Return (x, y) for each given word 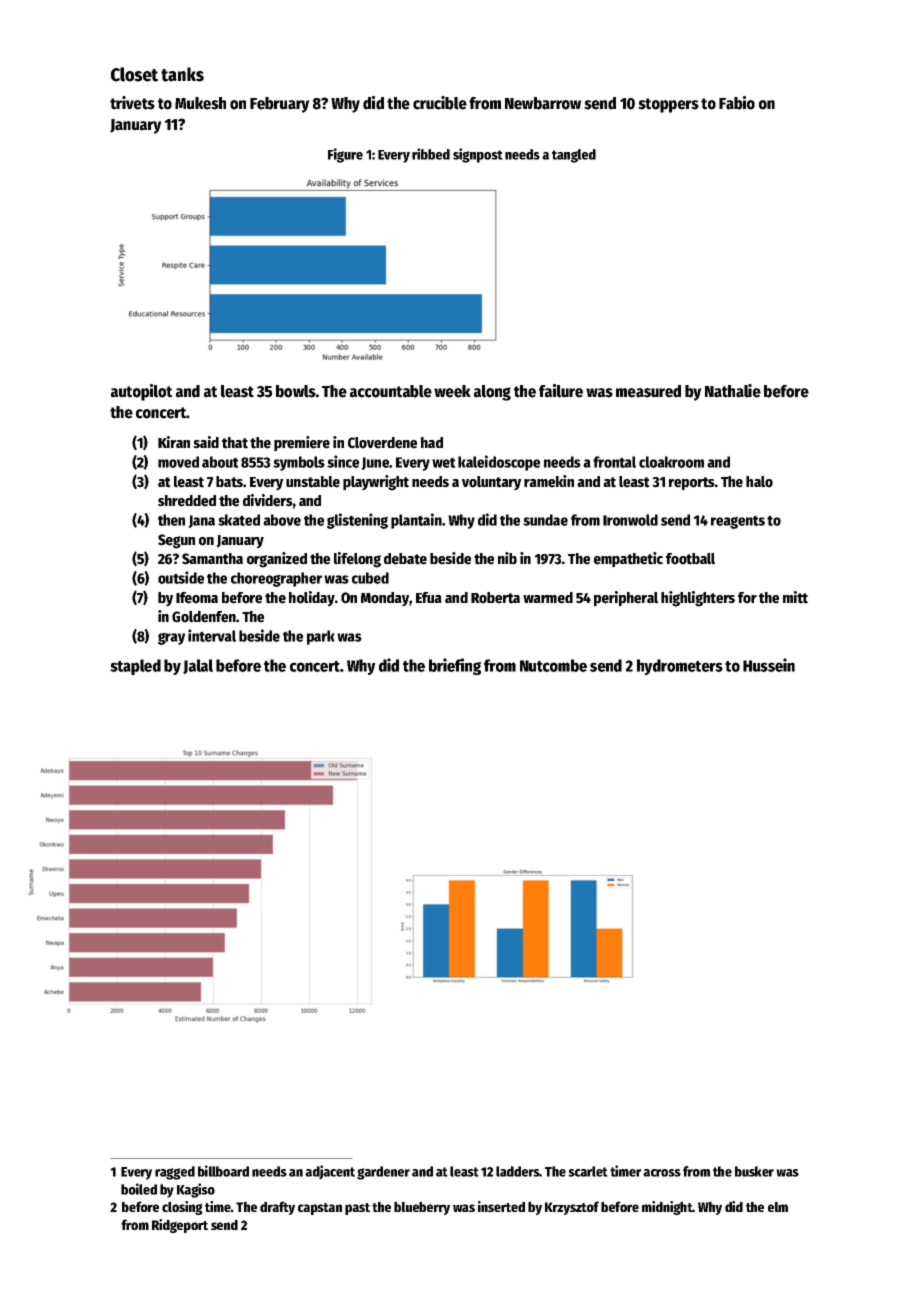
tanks (182, 74)
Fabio (737, 103)
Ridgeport (180, 1226)
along (492, 393)
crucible (440, 103)
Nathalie (733, 391)
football (690, 559)
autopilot (141, 392)
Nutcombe (553, 665)
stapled (135, 667)
